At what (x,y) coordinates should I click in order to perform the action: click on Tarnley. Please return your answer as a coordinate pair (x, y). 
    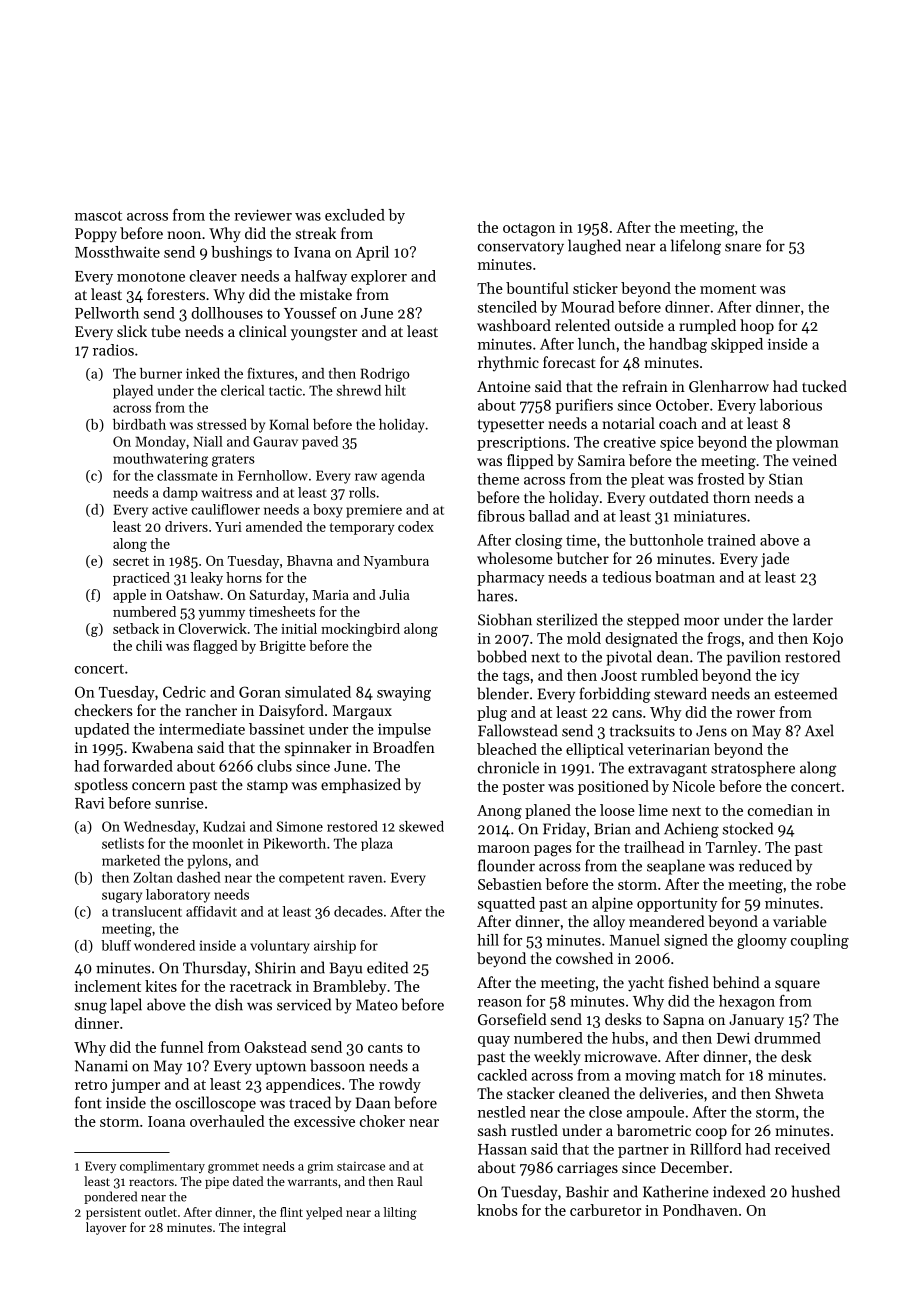
    Looking at the image, I should click on (732, 848).
